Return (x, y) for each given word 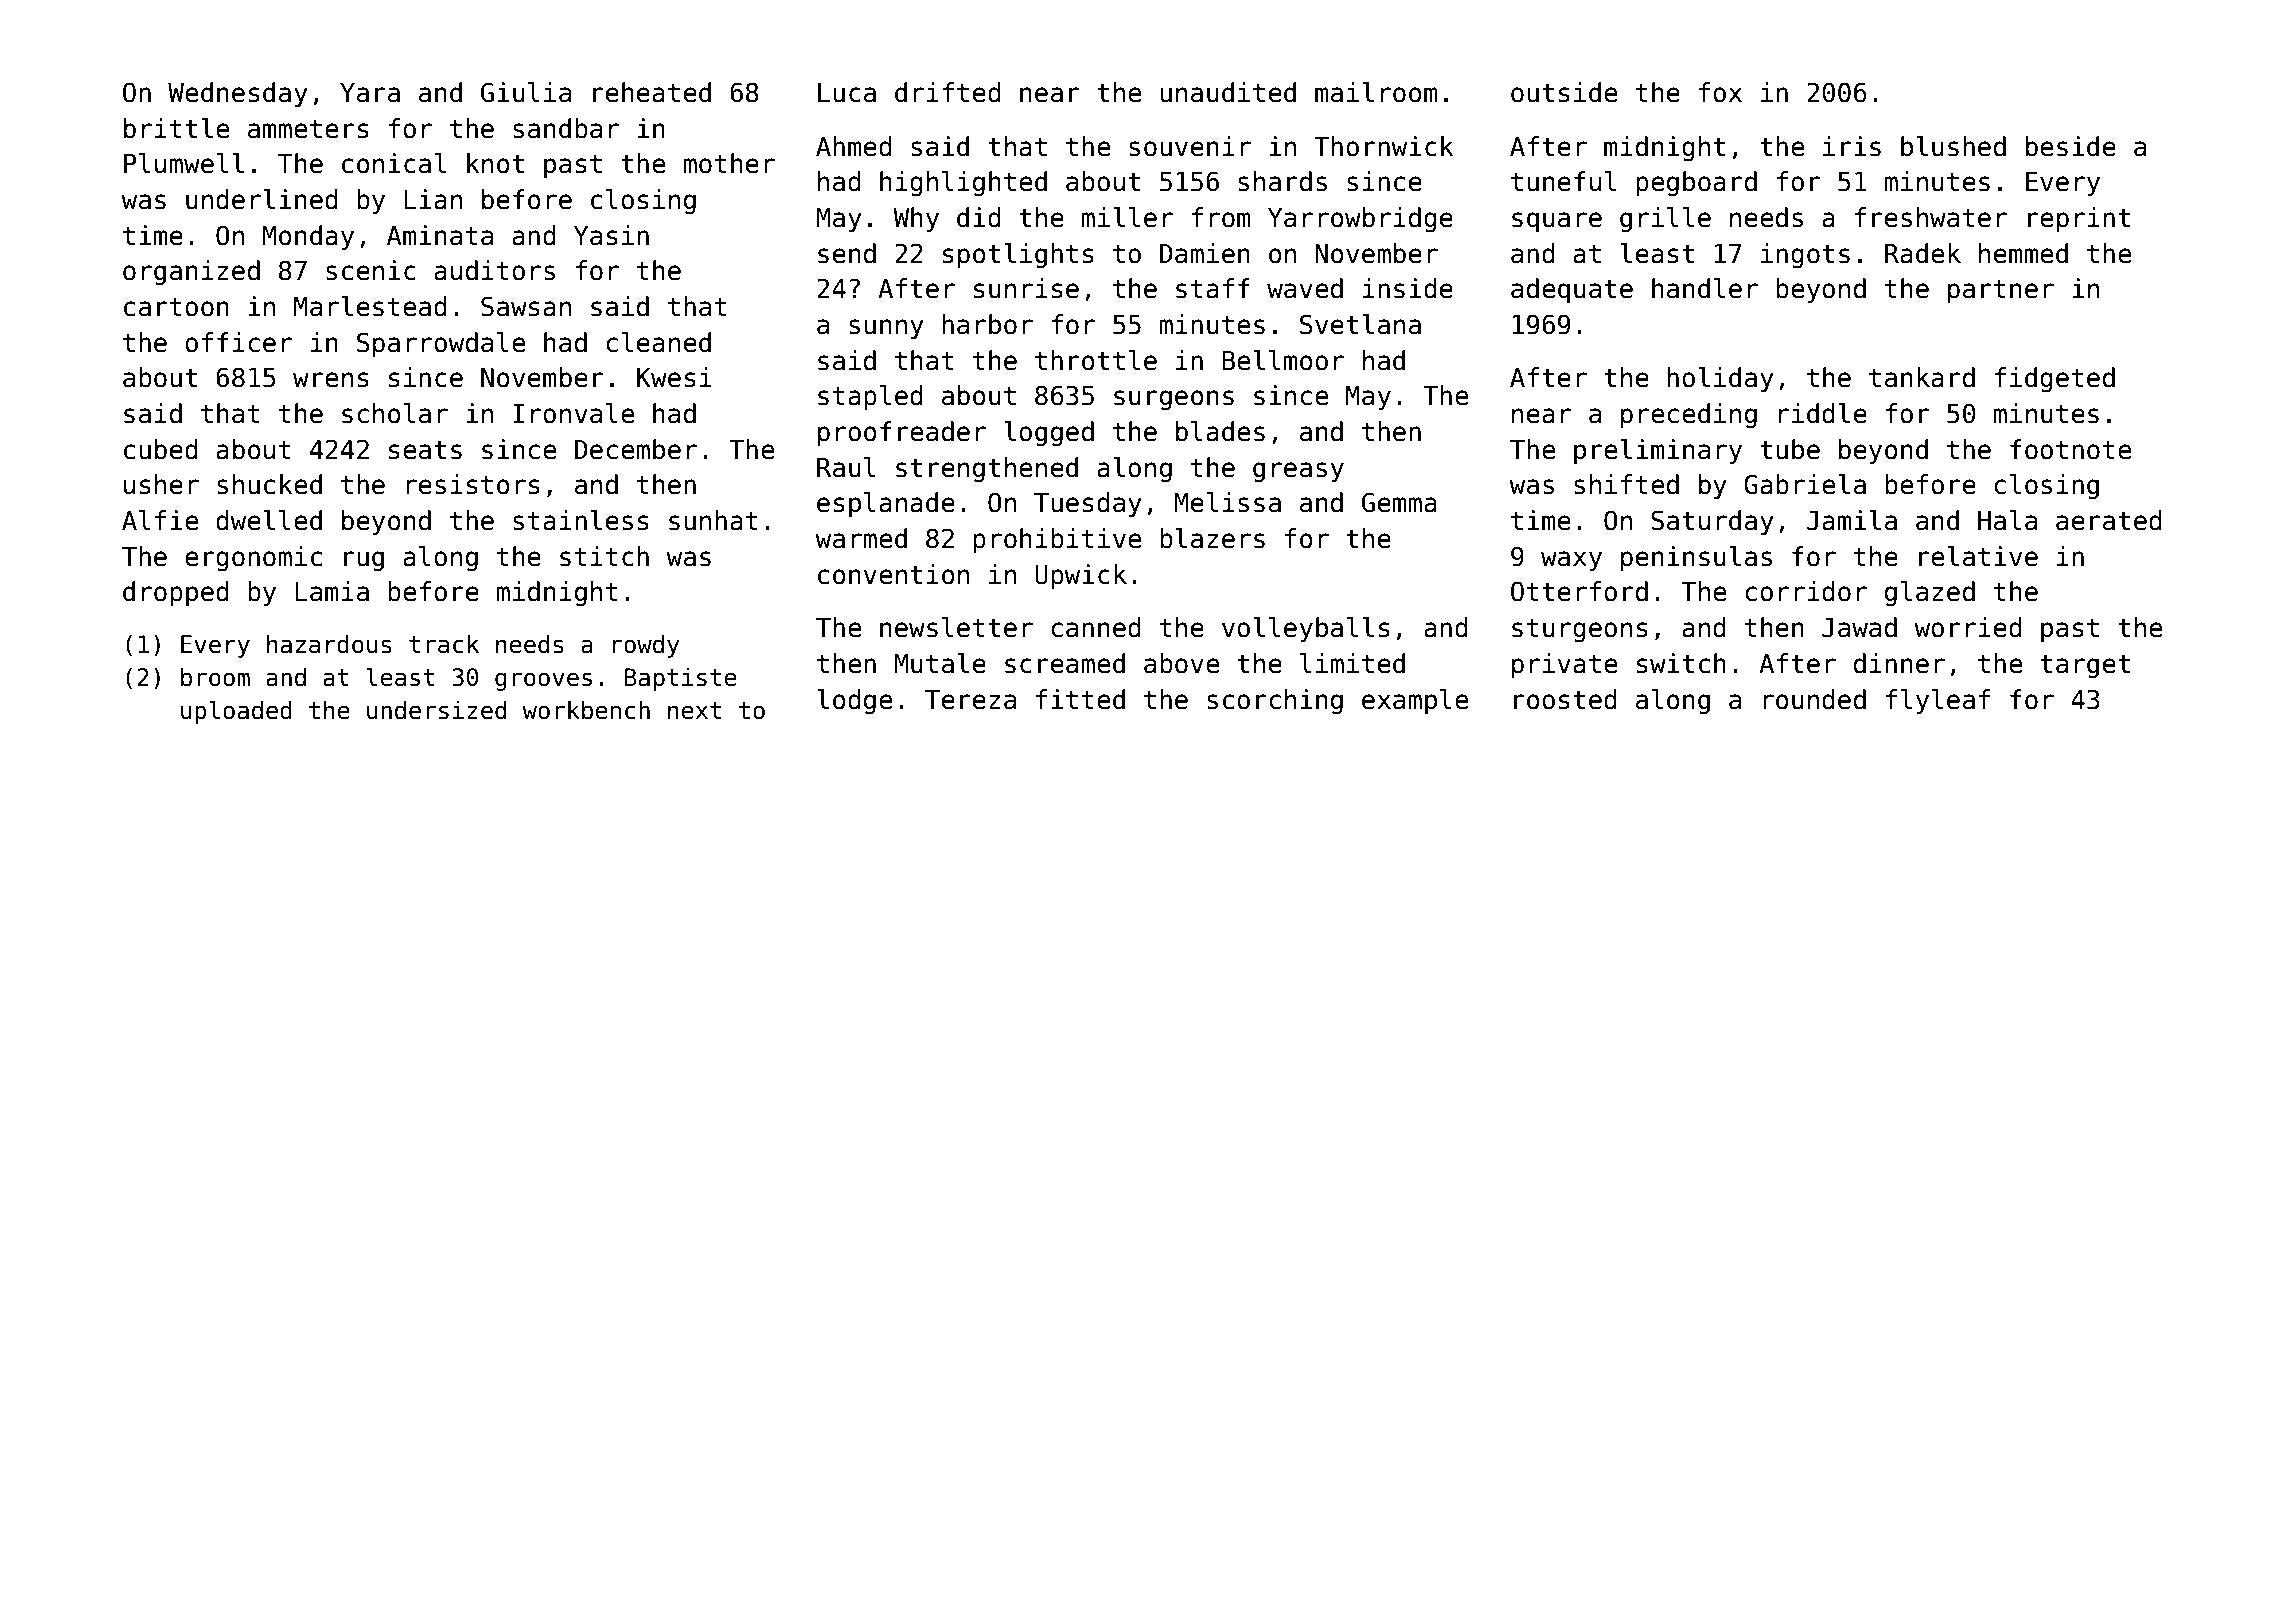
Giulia (526, 92)
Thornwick (1384, 146)
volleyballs (1306, 630)
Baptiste (681, 679)
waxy (1571, 561)
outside (1564, 92)
